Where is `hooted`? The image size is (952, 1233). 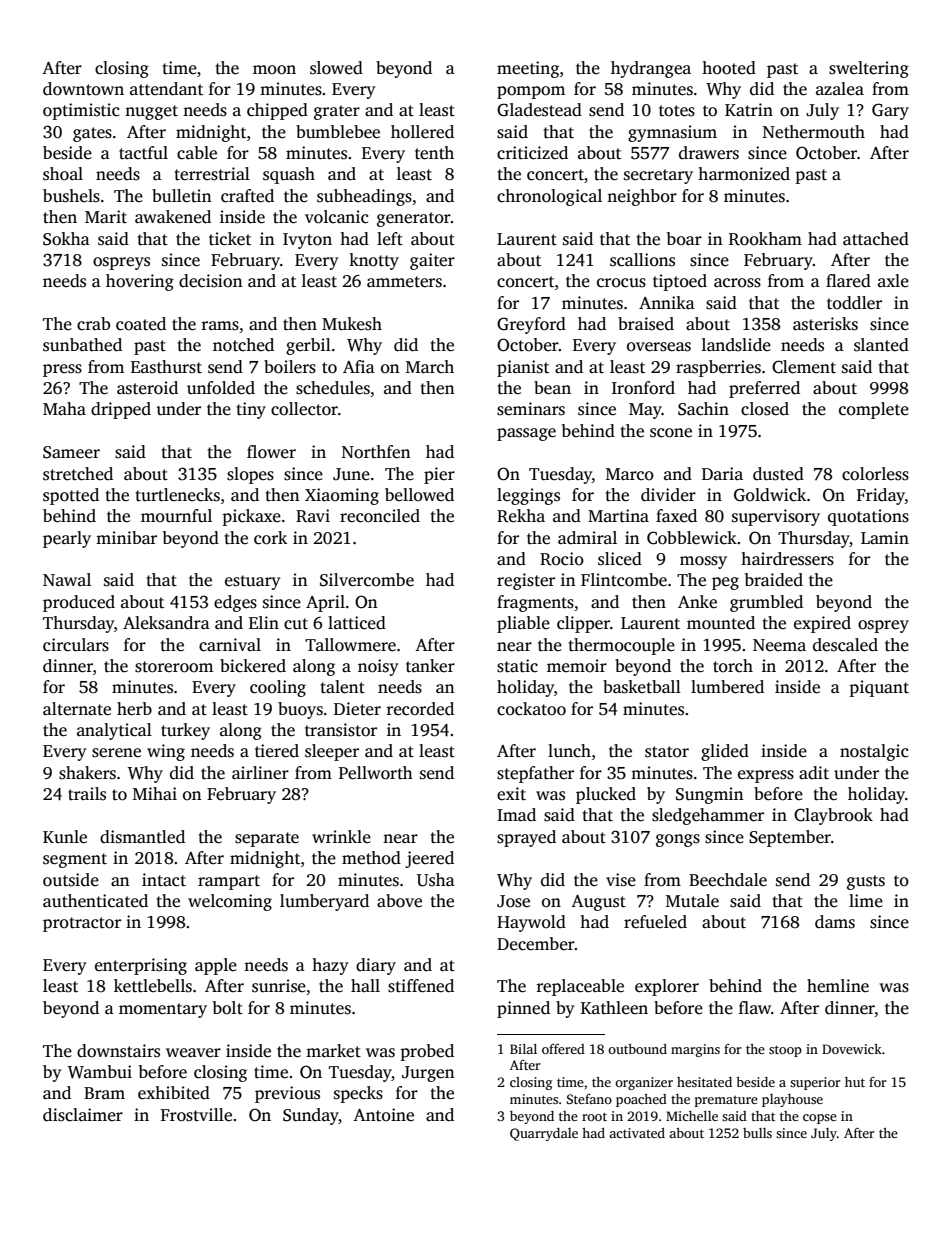 hooted is located at coordinates (729, 68).
